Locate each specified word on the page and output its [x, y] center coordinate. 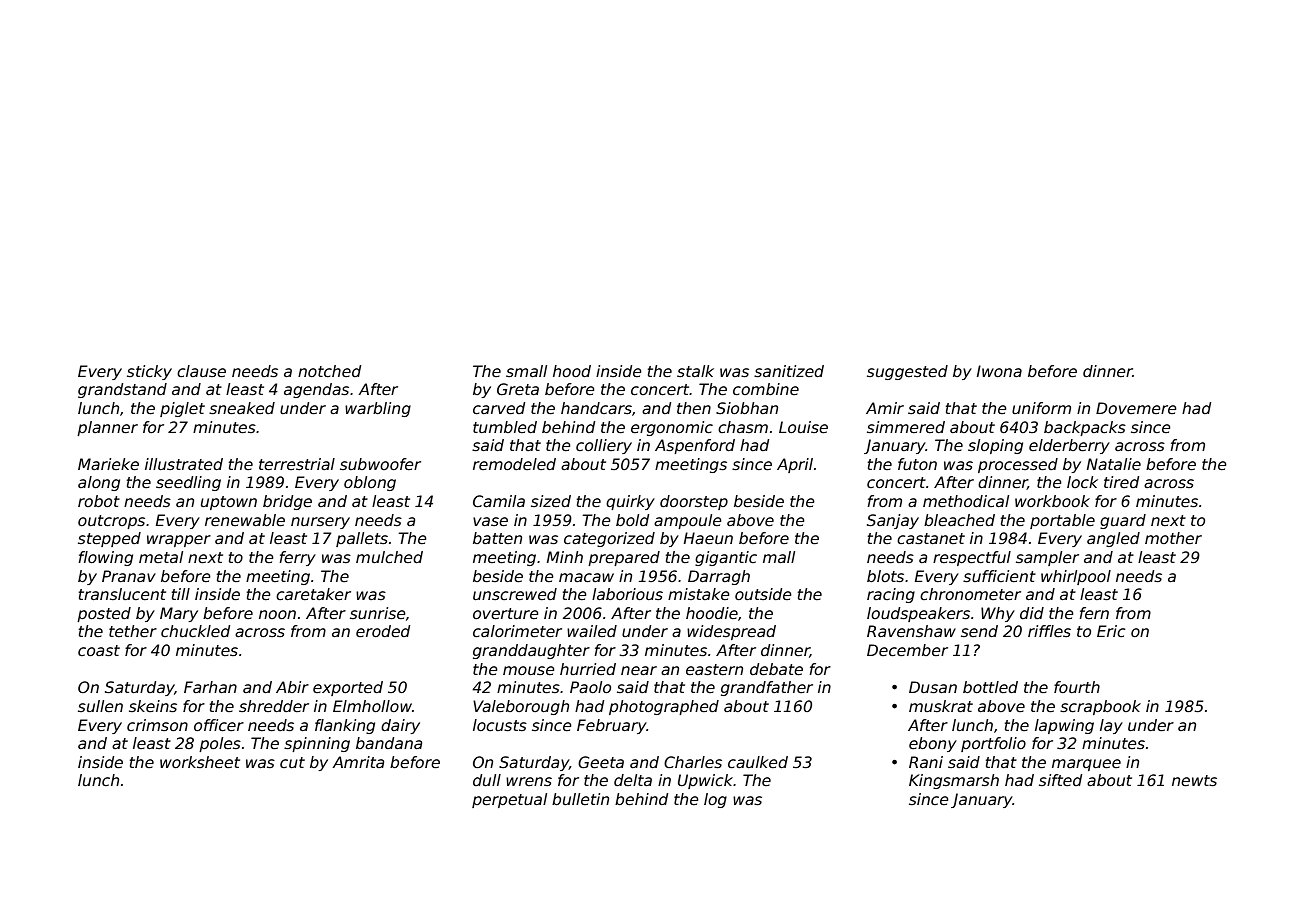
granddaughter [531, 651]
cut [292, 762]
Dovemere [1136, 408]
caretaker [313, 594]
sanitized [789, 371]
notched [329, 371]
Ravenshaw [911, 631]
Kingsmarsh [954, 781]
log [715, 800]
